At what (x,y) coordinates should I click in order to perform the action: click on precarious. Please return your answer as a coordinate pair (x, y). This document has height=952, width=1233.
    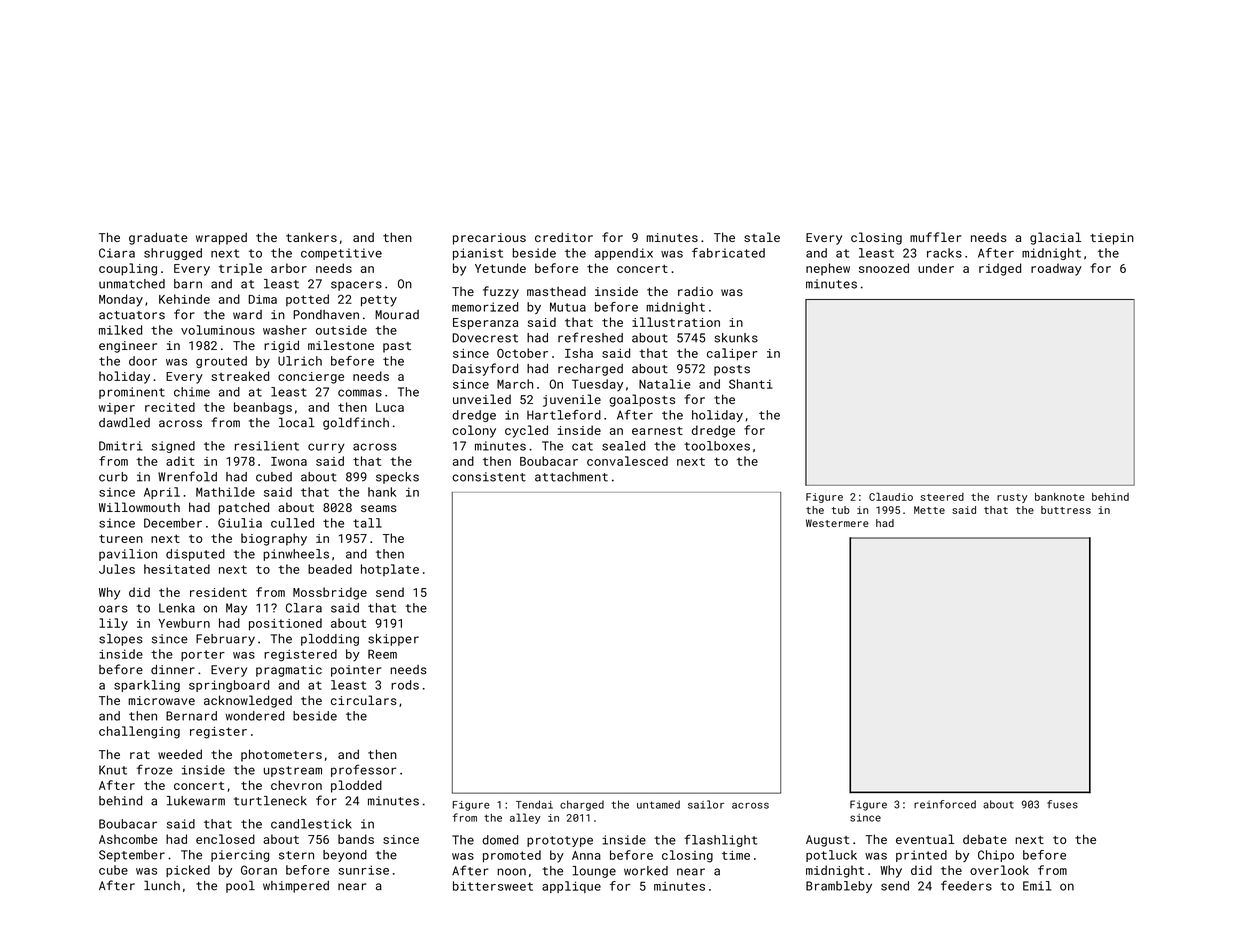
    Looking at the image, I should click on (489, 239).
